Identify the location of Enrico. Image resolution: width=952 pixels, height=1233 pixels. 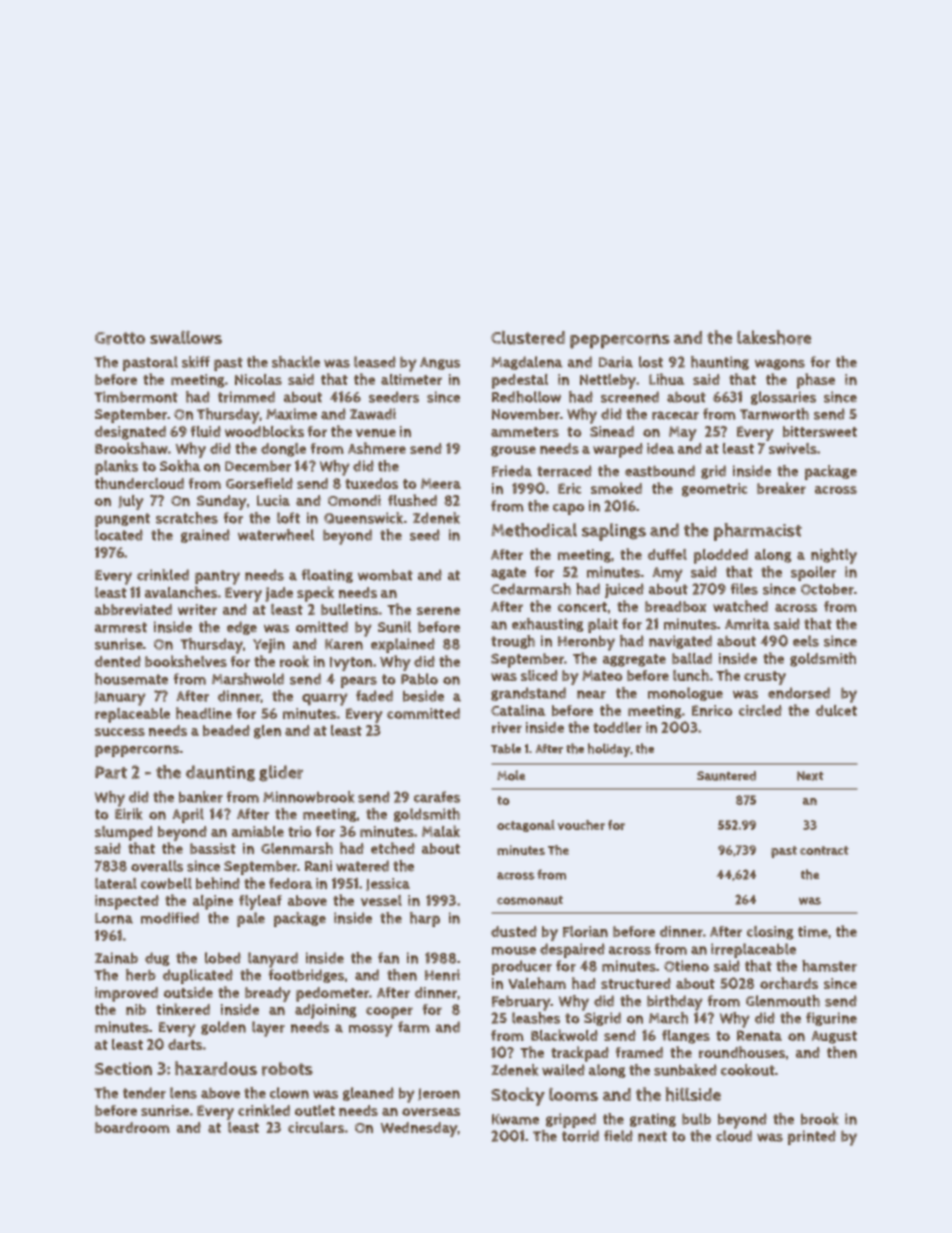
(712, 710).
